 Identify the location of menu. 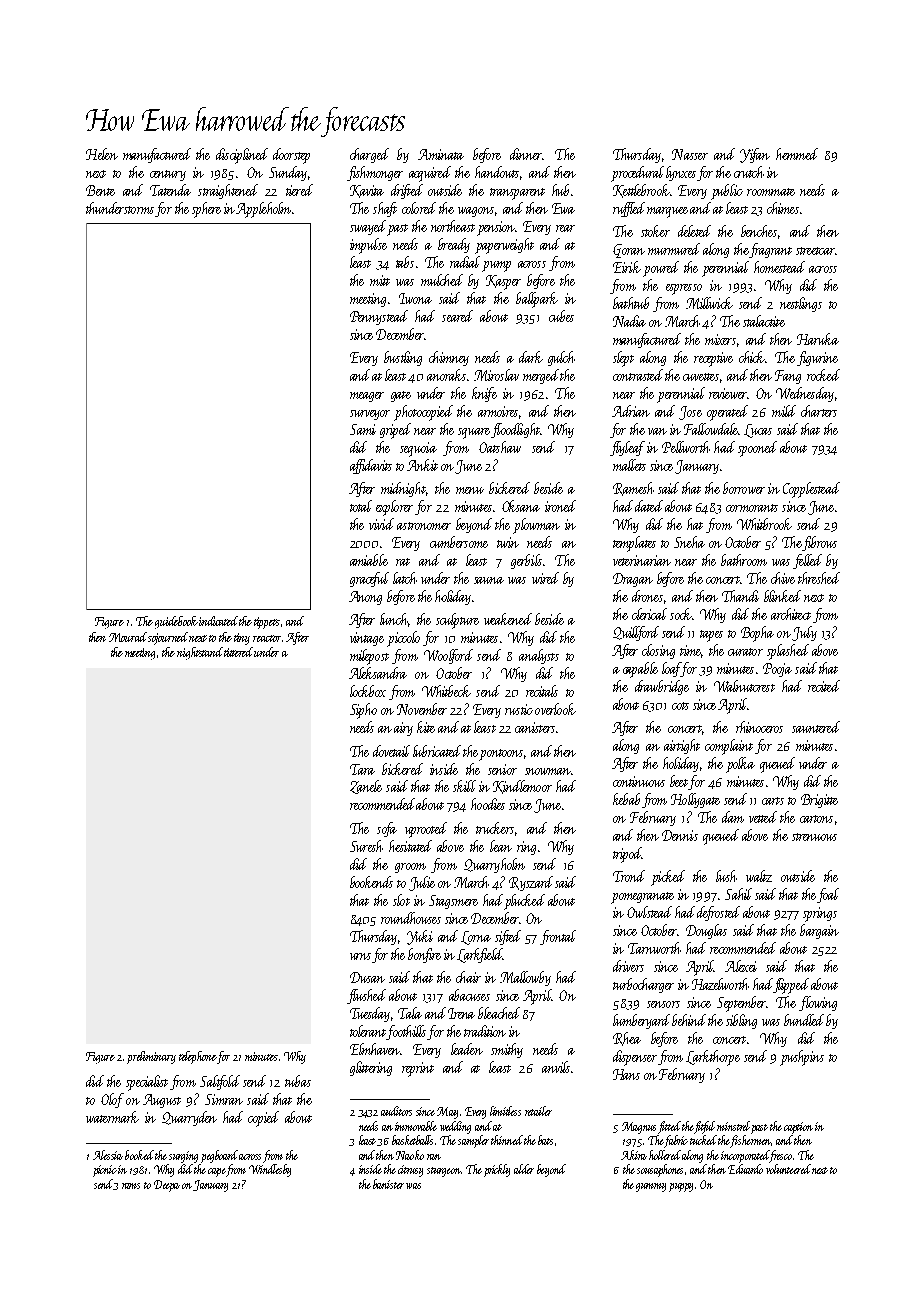
(470, 490).
